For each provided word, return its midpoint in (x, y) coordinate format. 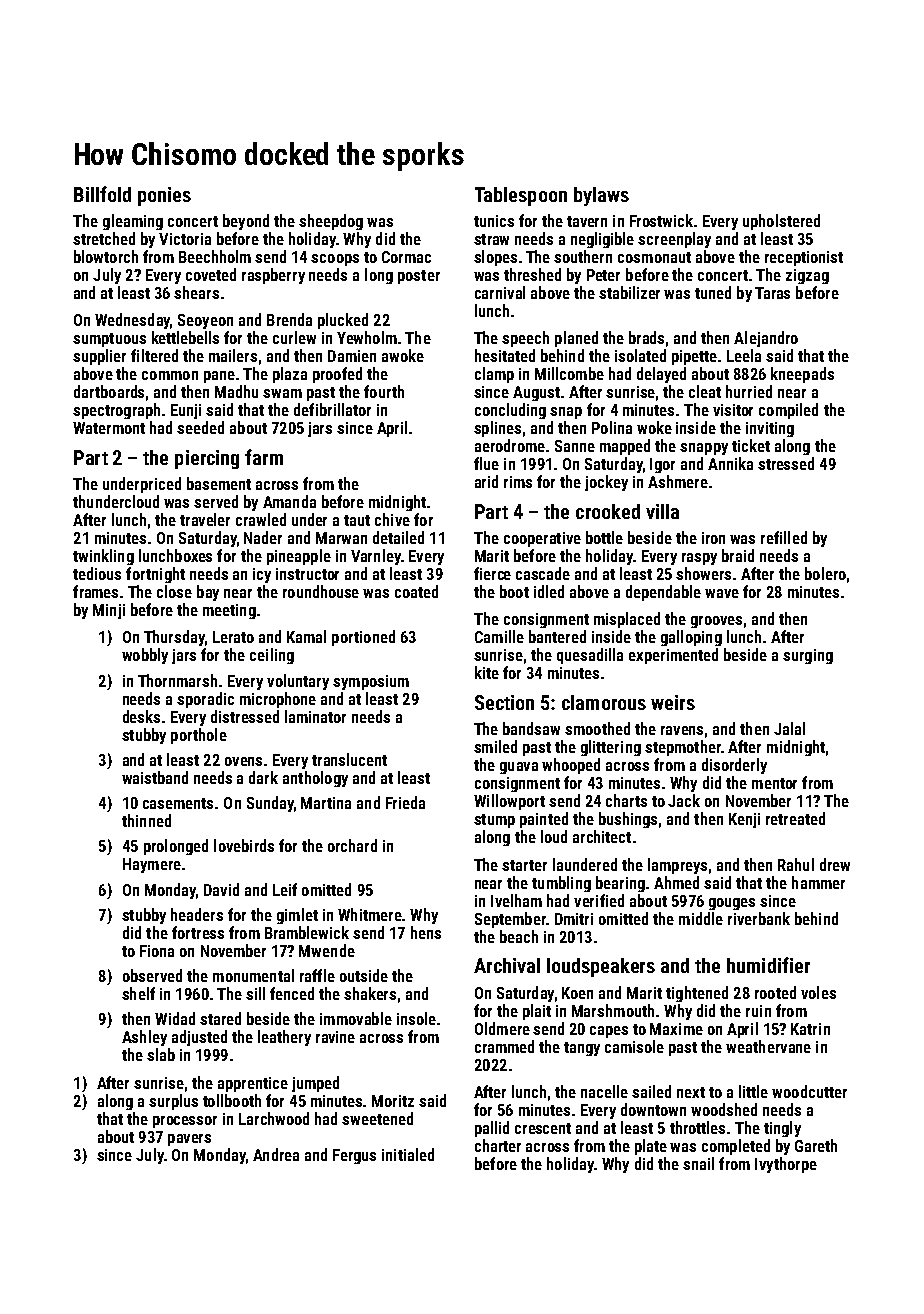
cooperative (542, 539)
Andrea (276, 1154)
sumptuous (109, 340)
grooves (716, 622)
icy (262, 575)
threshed (532, 274)
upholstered (781, 222)
